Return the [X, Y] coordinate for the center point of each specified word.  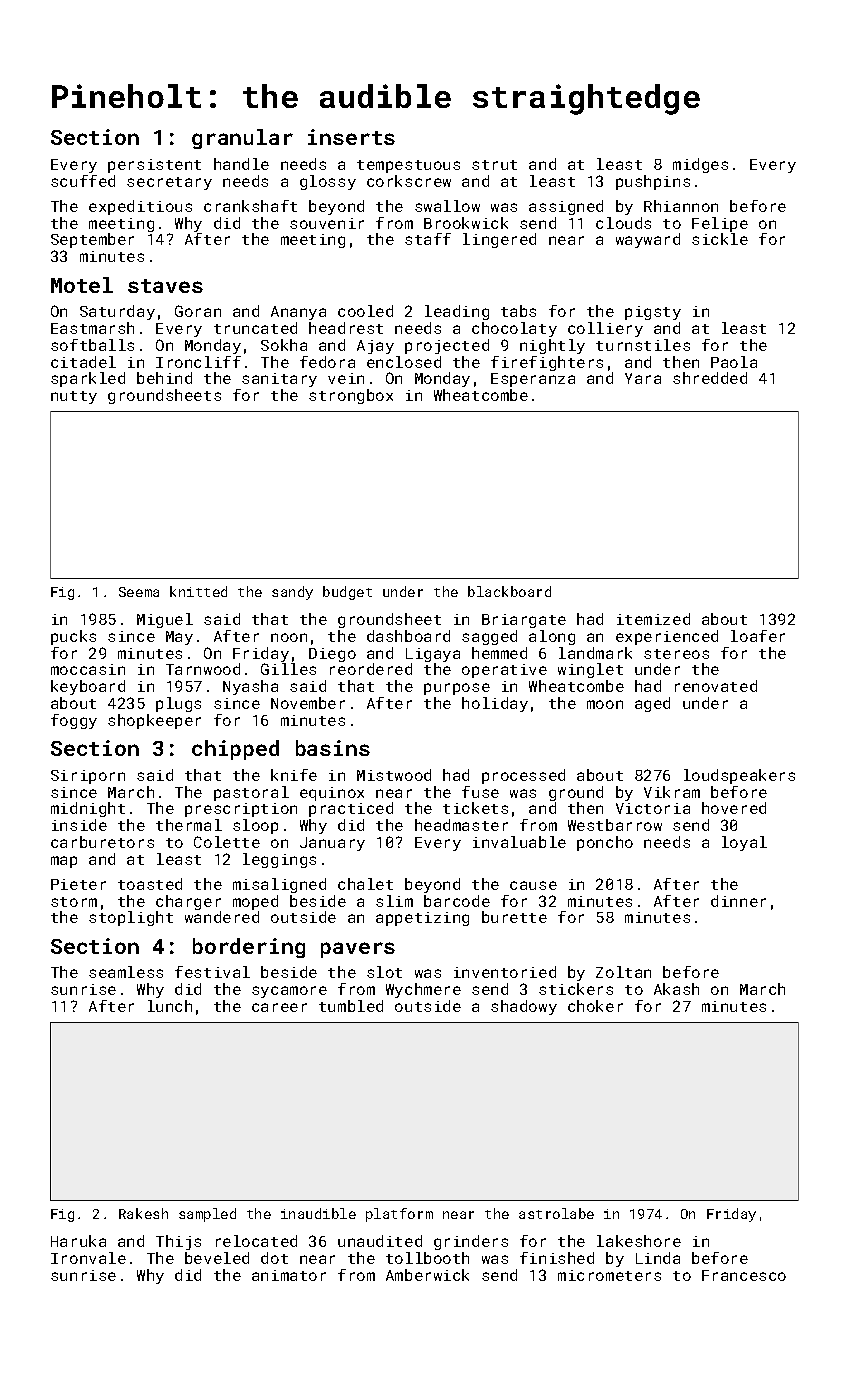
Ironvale [88, 1258]
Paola [734, 362]
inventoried [505, 972]
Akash [676, 989]
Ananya [298, 313]
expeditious [140, 207]
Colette [227, 842]
